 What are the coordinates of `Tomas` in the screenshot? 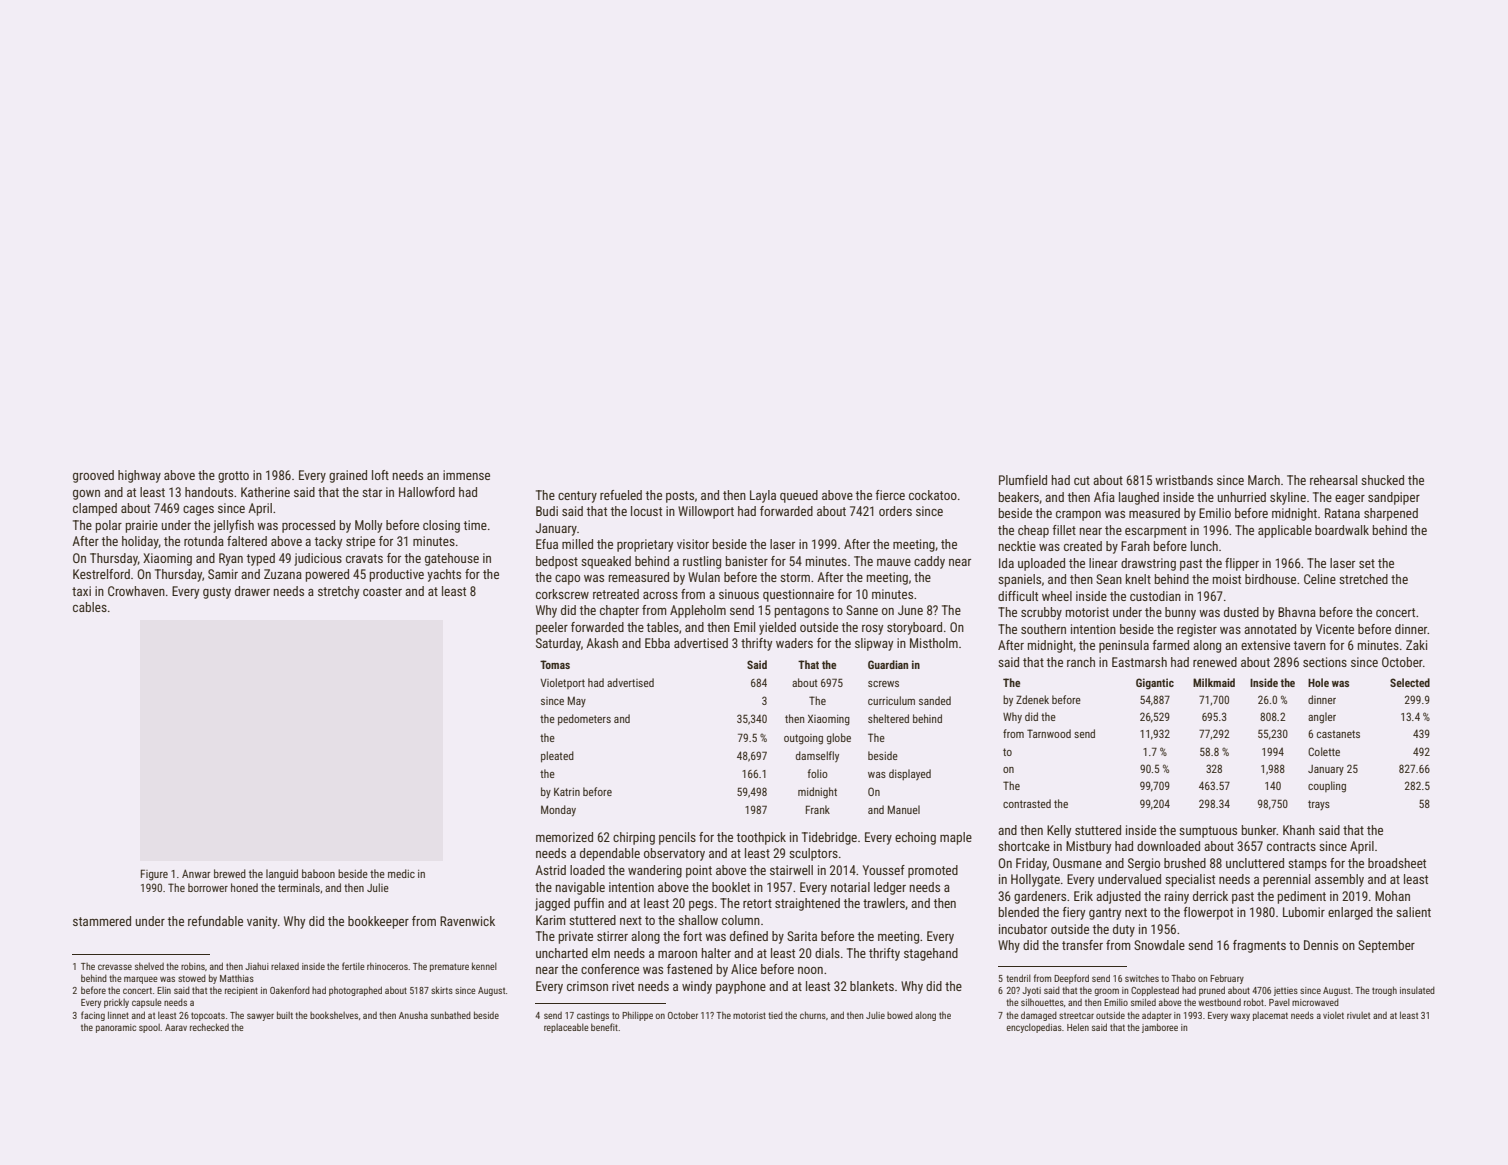 It's located at (555, 664).
